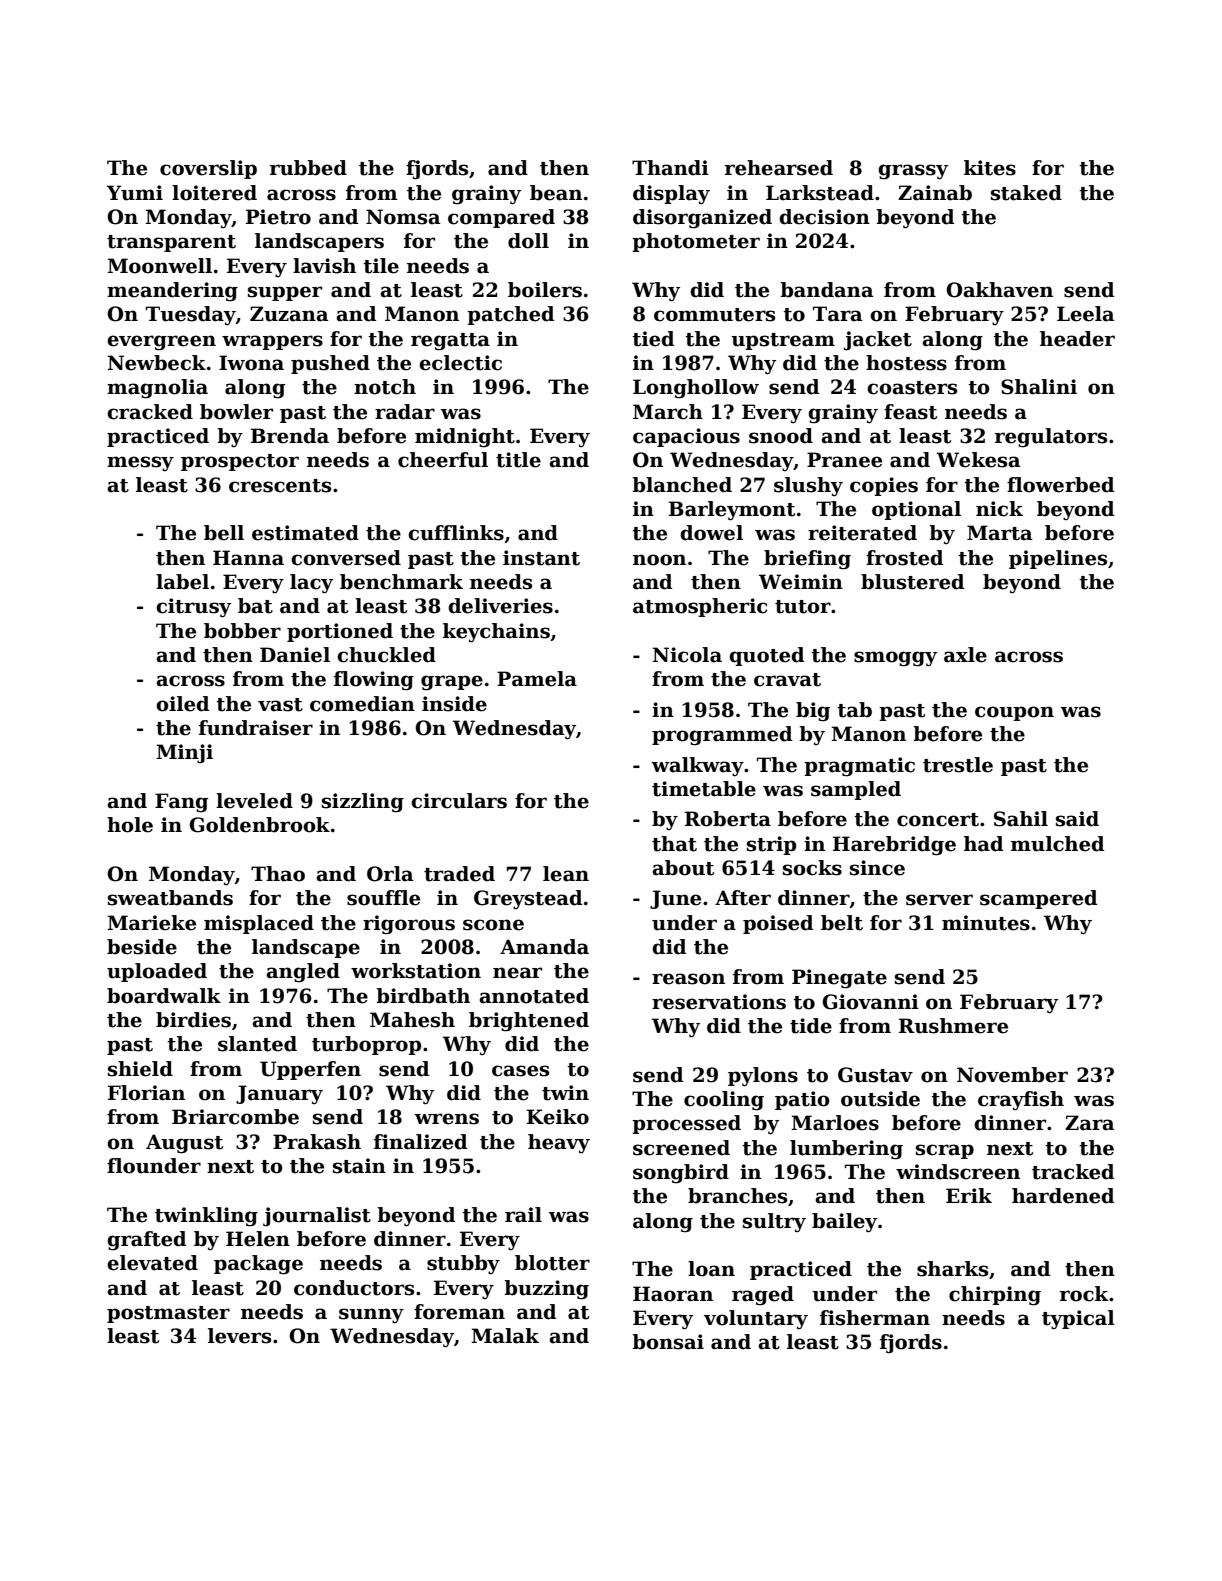 Image resolution: width=1222 pixels, height=1581 pixels. What do you see at coordinates (308, 168) in the page?
I see `rubbed` at bounding box center [308, 168].
